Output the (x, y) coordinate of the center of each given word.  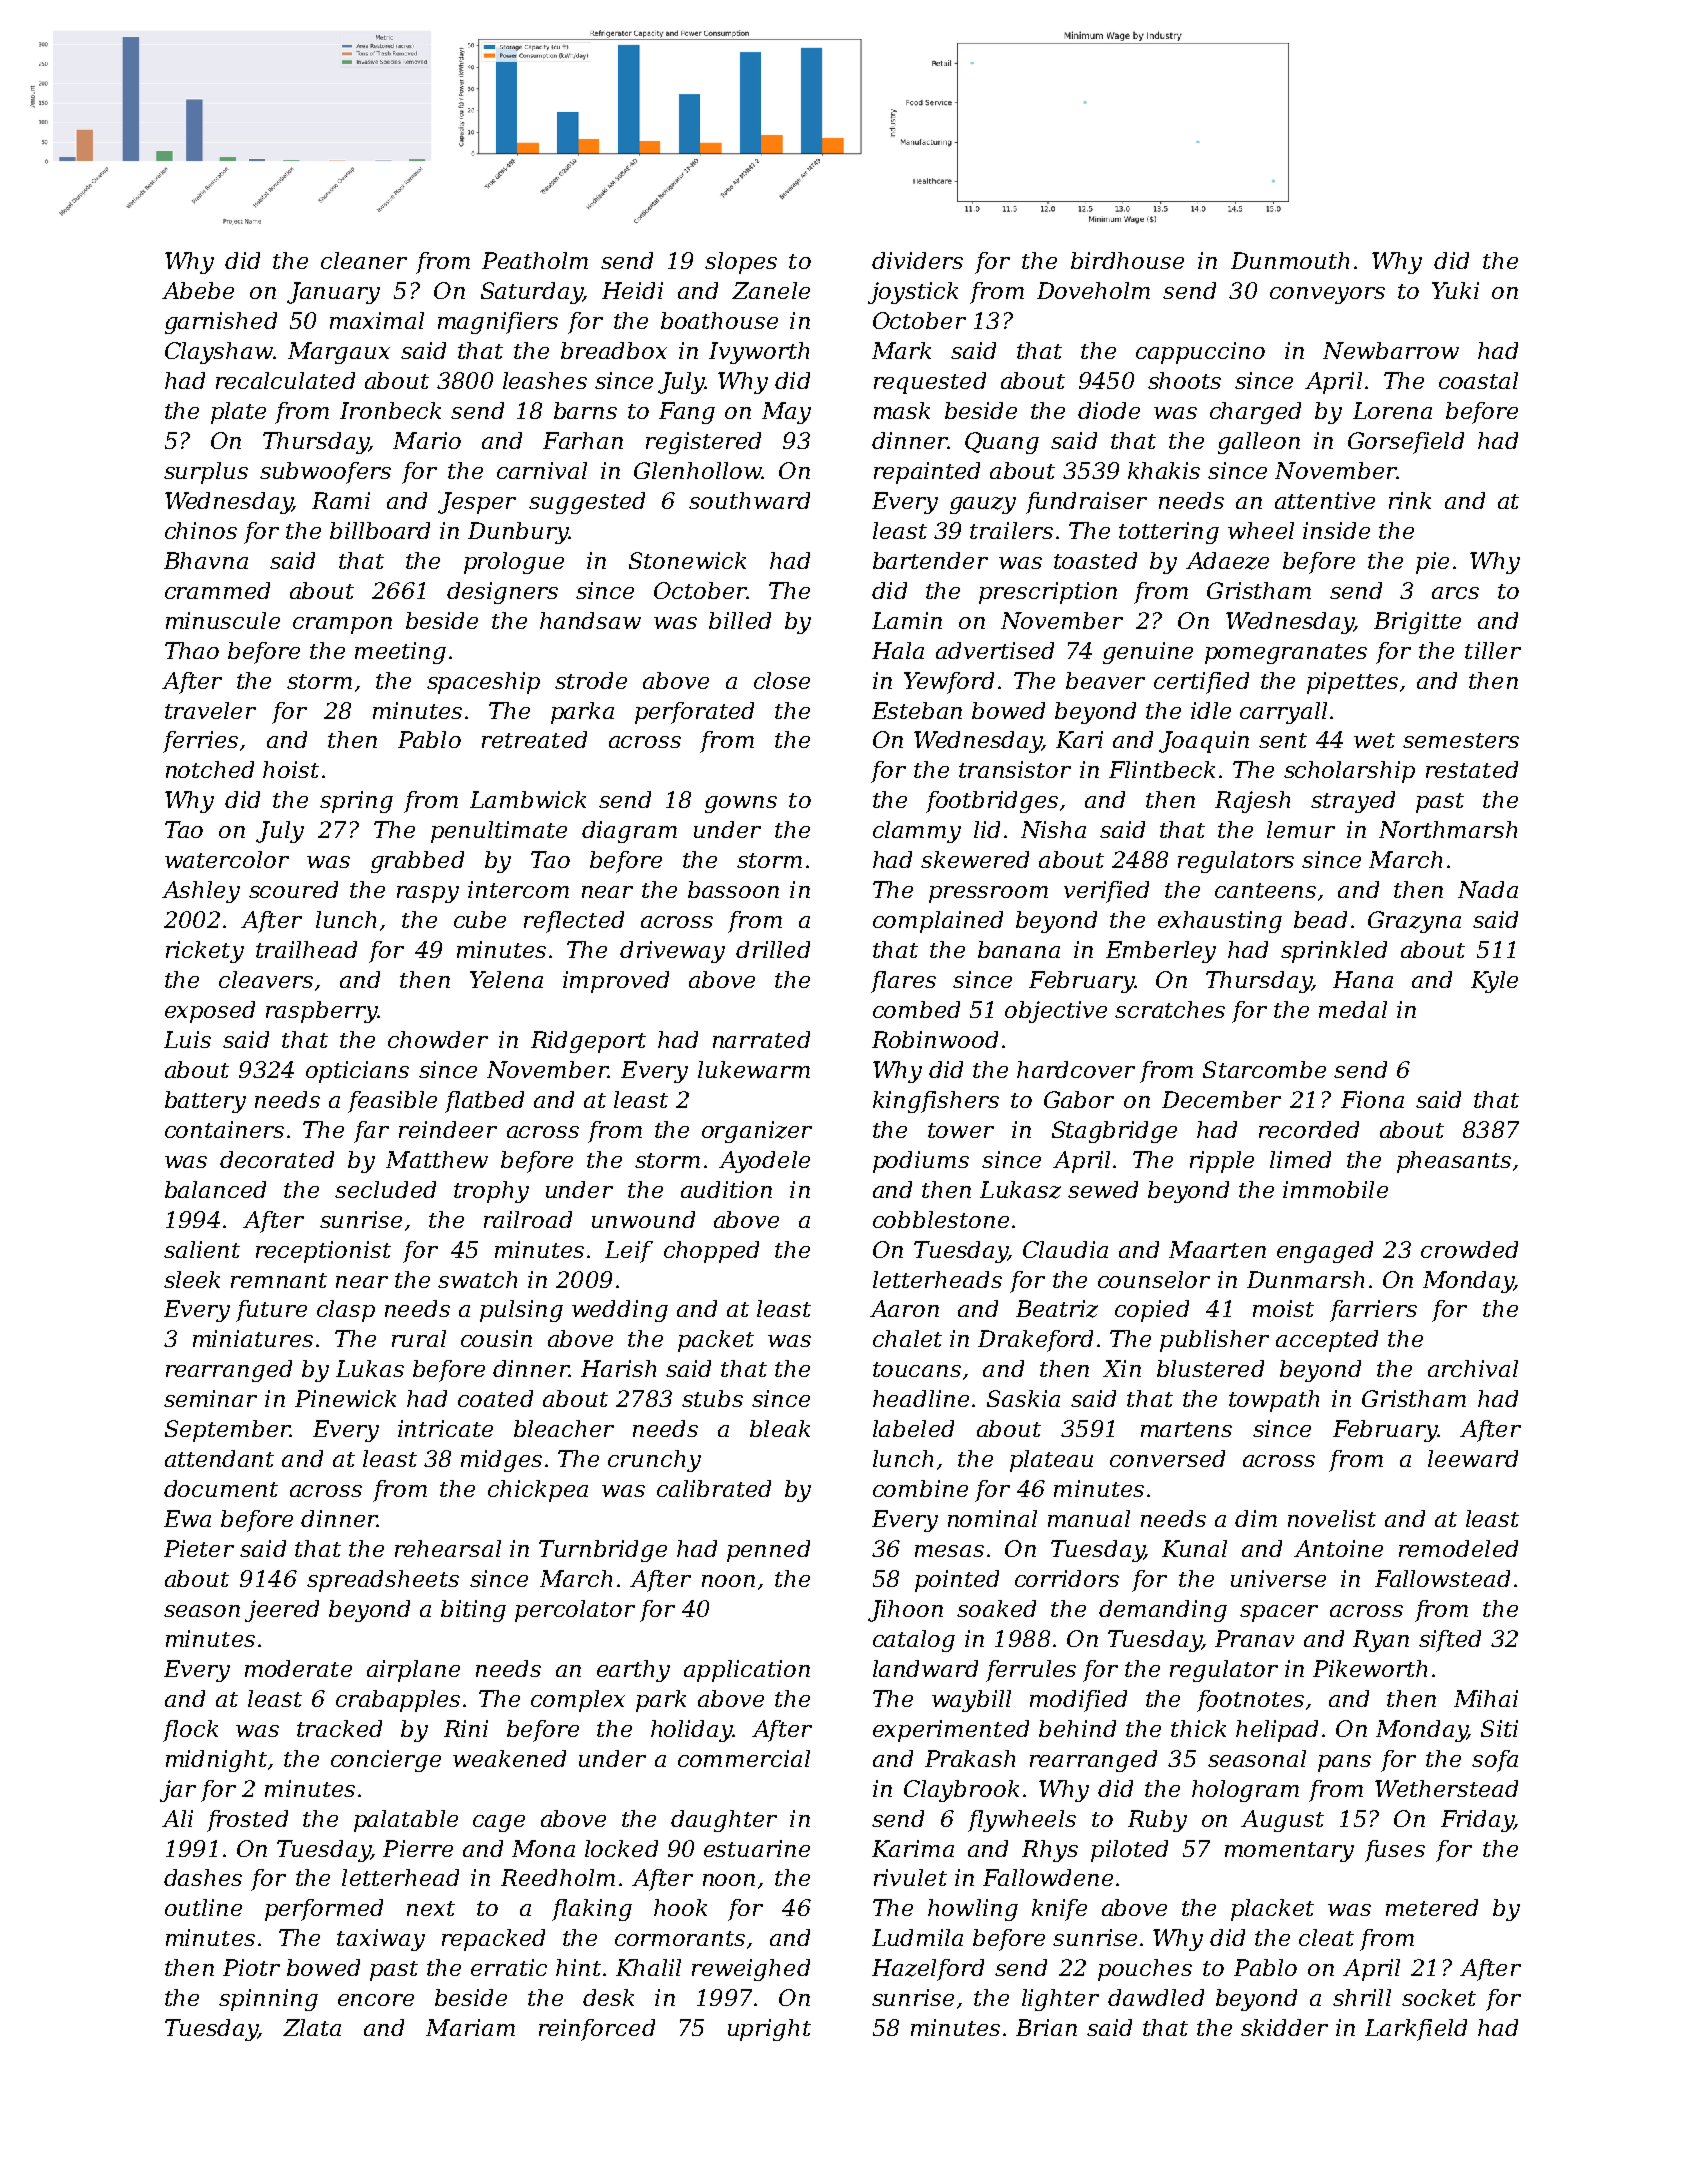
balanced (215, 1189)
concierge (386, 1761)
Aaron (904, 1308)
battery (205, 1102)
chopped (711, 1252)
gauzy (983, 505)
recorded (1309, 1129)
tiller (1493, 650)
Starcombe (1264, 1069)
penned (768, 1551)
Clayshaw (219, 353)
